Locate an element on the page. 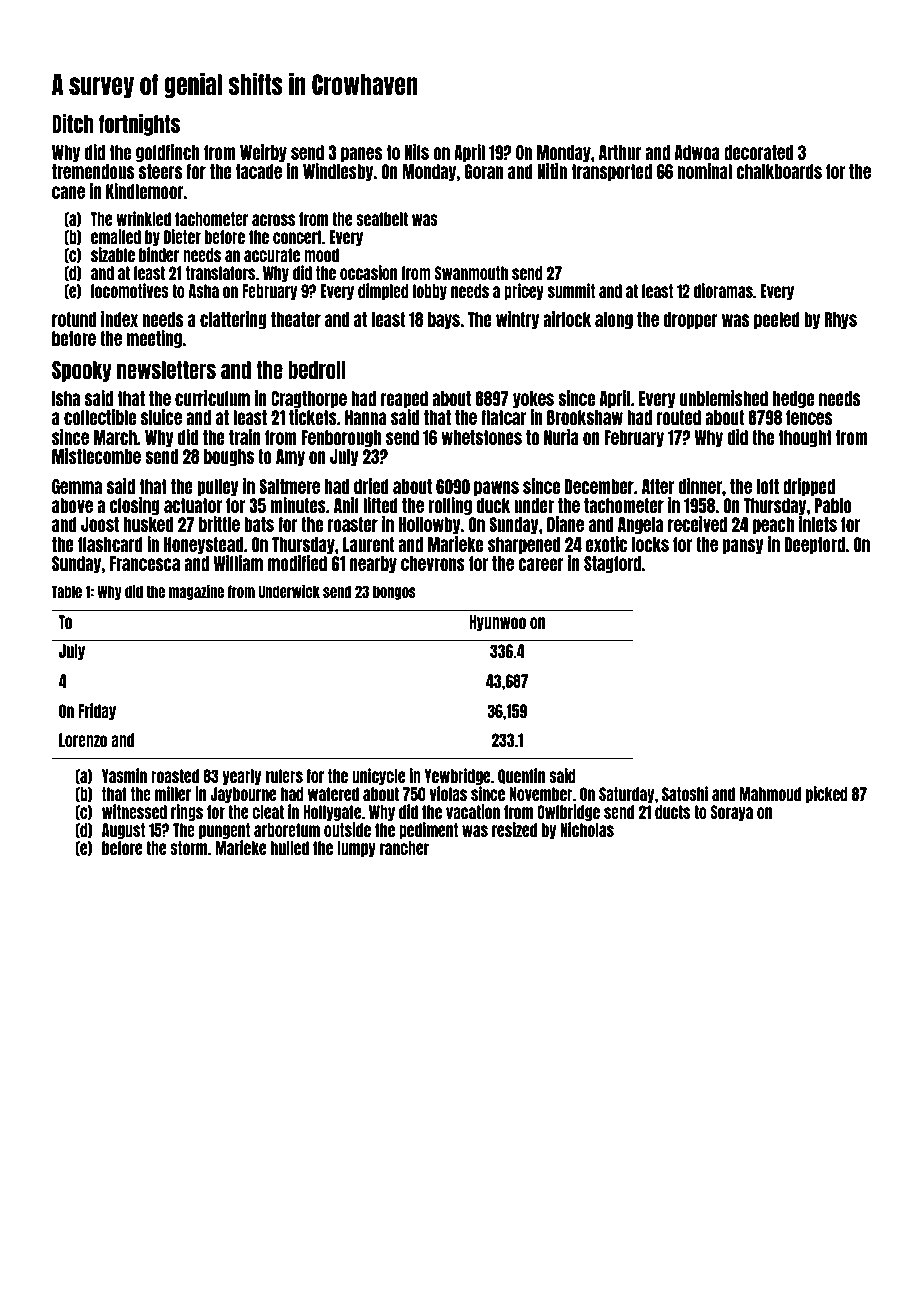 The width and height of the image is (924, 1308). emailed is located at coordinates (116, 236).
